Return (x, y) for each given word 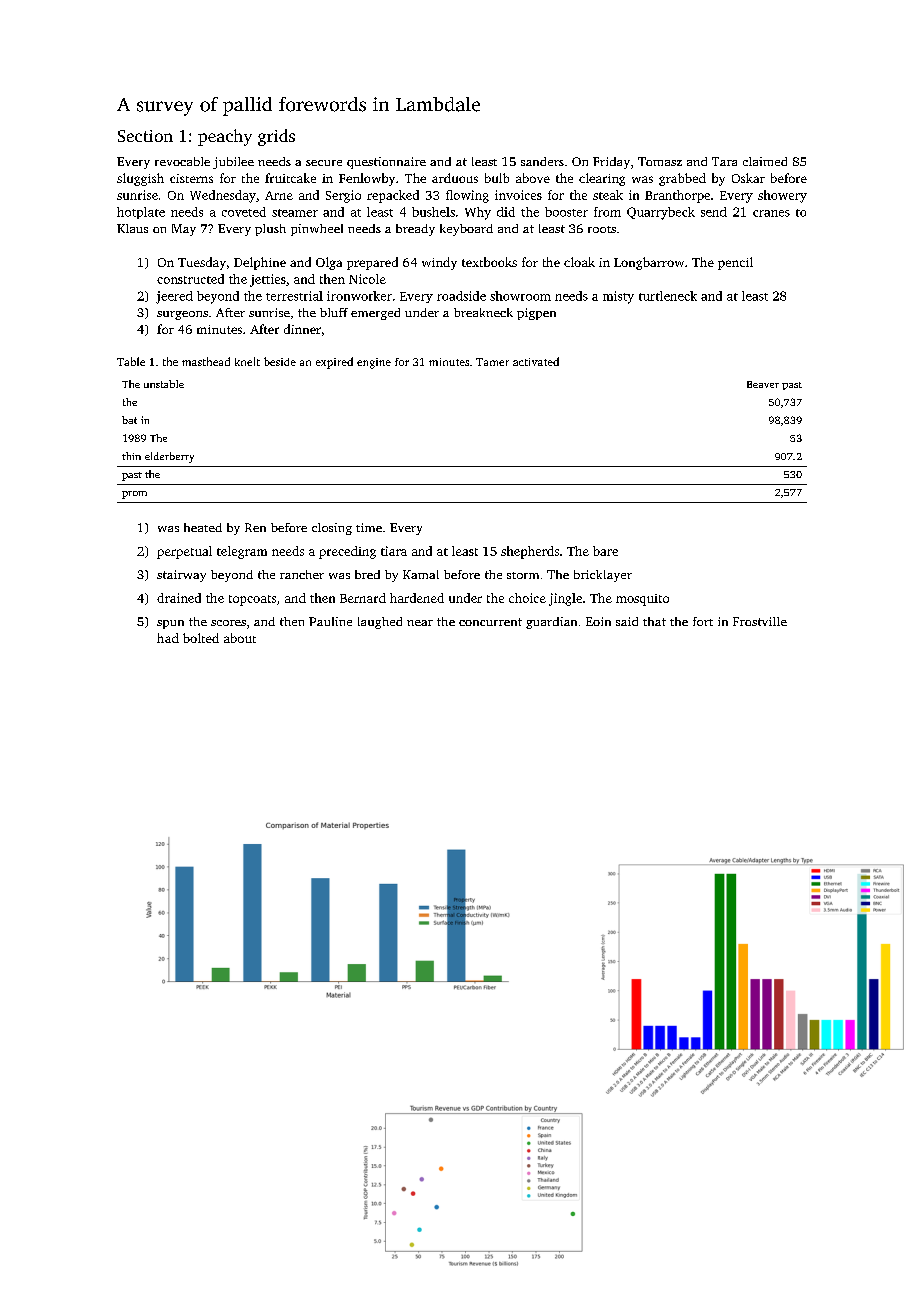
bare (605, 551)
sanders (542, 161)
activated (536, 361)
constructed (190, 279)
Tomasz (660, 161)
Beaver (763, 384)
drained (179, 598)
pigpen (536, 314)
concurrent (490, 622)
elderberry (169, 457)
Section (145, 136)
